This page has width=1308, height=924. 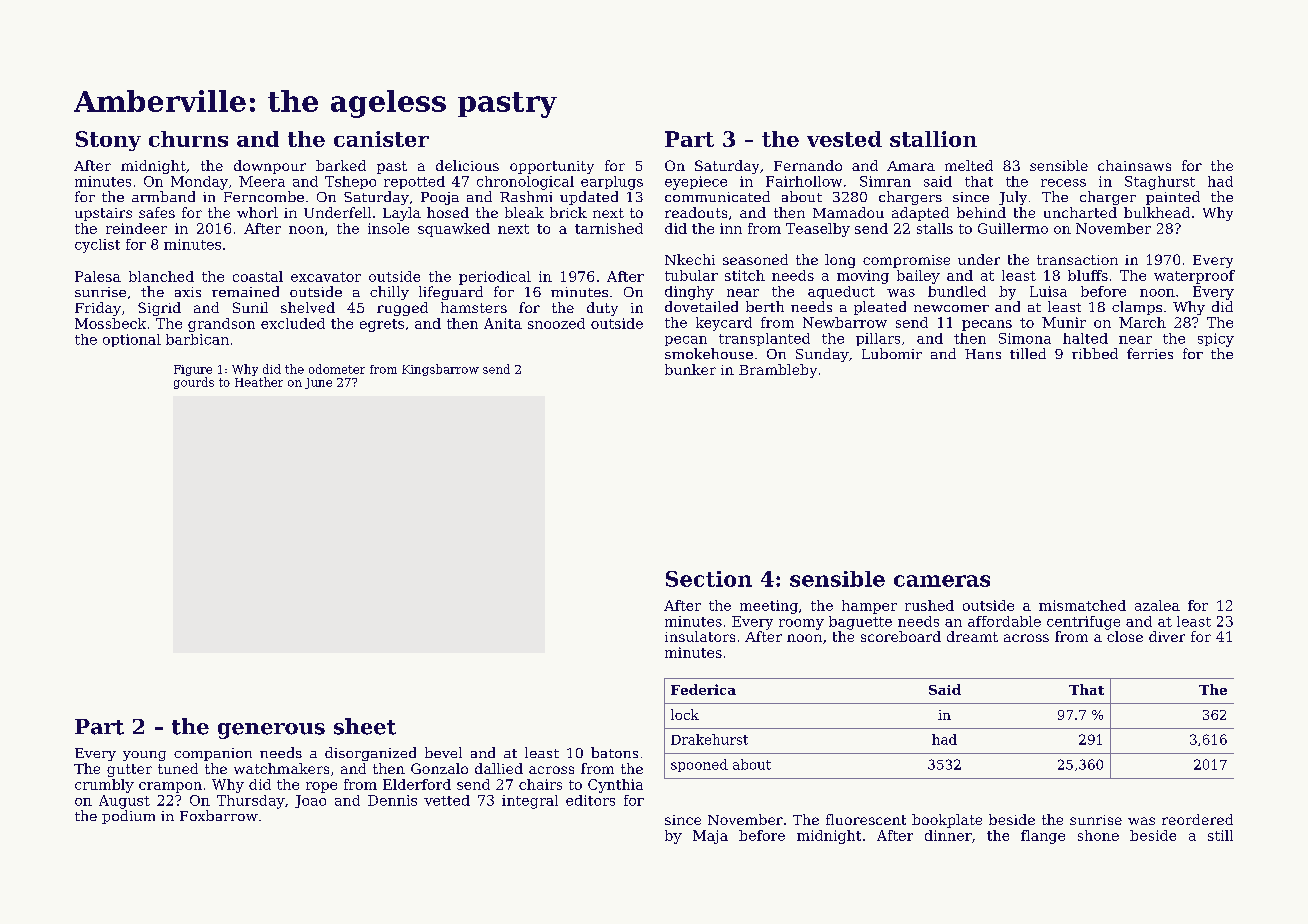 I want to click on diver, so click(x=1167, y=636).
